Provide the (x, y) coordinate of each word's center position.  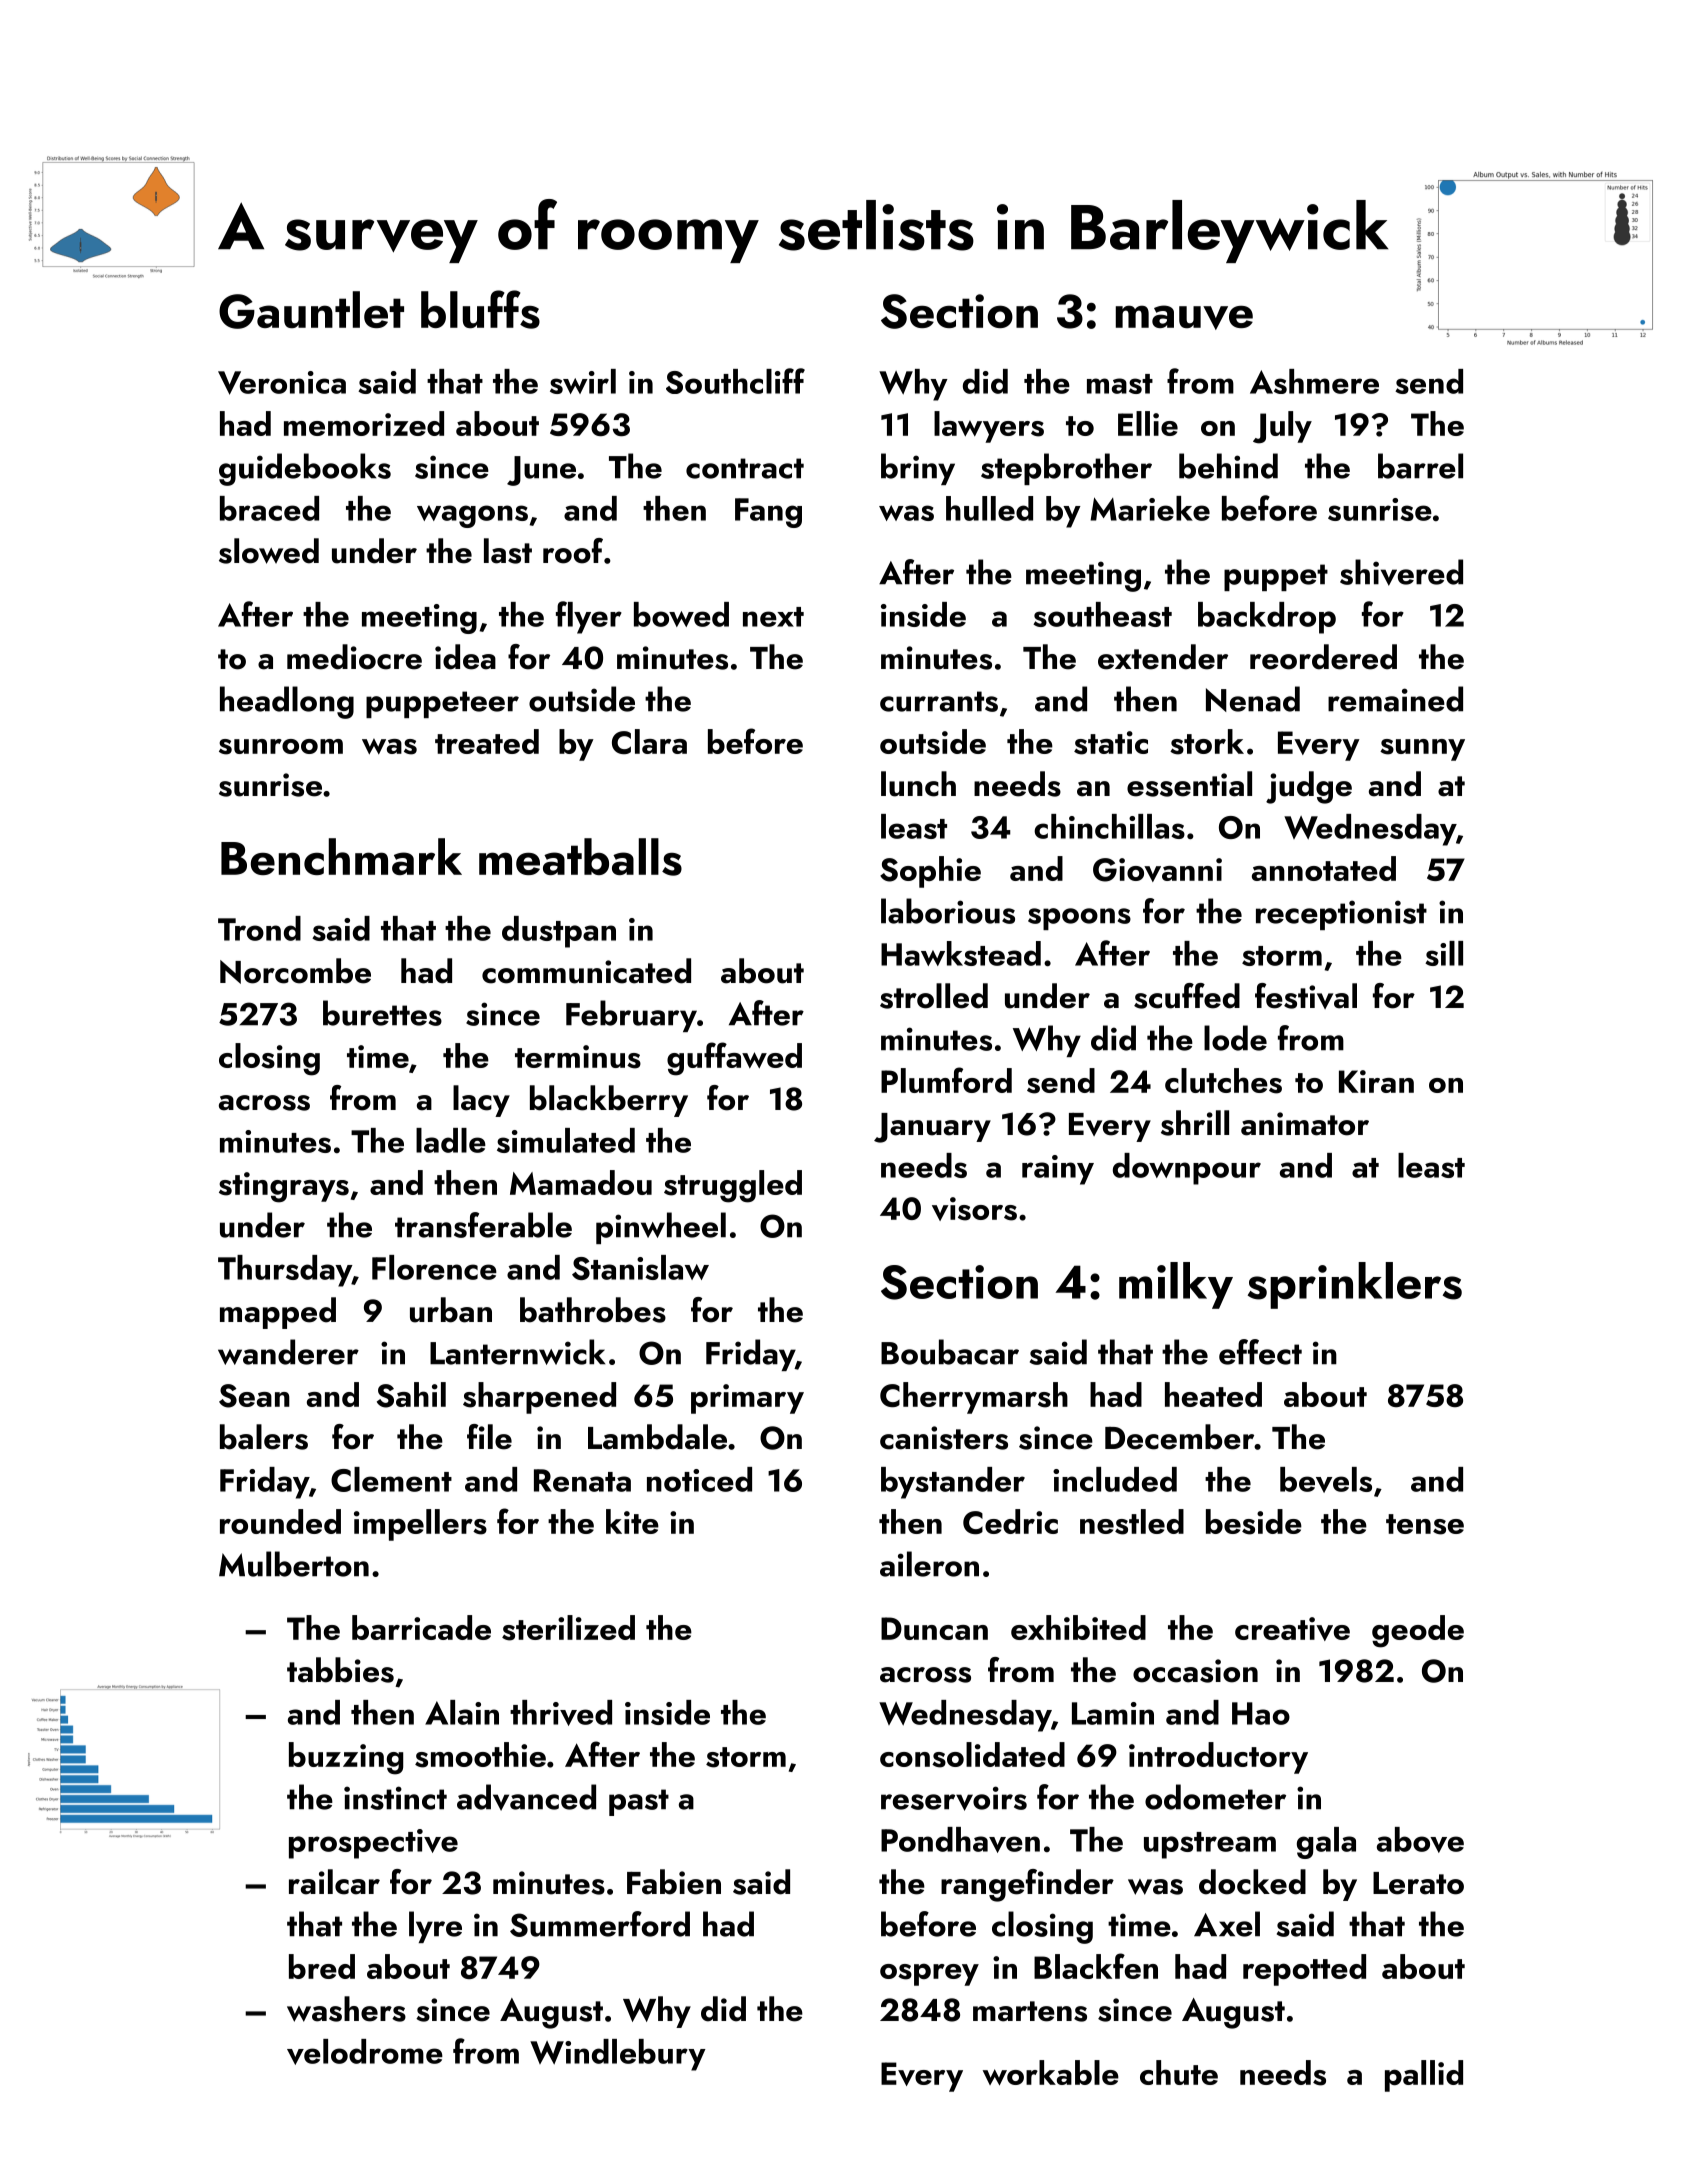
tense (1425, 1524)
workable (1051, 2072)
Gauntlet (311, 310)
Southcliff (735, 381)
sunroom (281, 747)
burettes (382, 1013)
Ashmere (1314, 381)
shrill (1195, 1123)
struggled (733, 1186)
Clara (649, 741)
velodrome (365, 2052)
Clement (391, 1479)
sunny (1422, 750)
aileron (929, 1564)
